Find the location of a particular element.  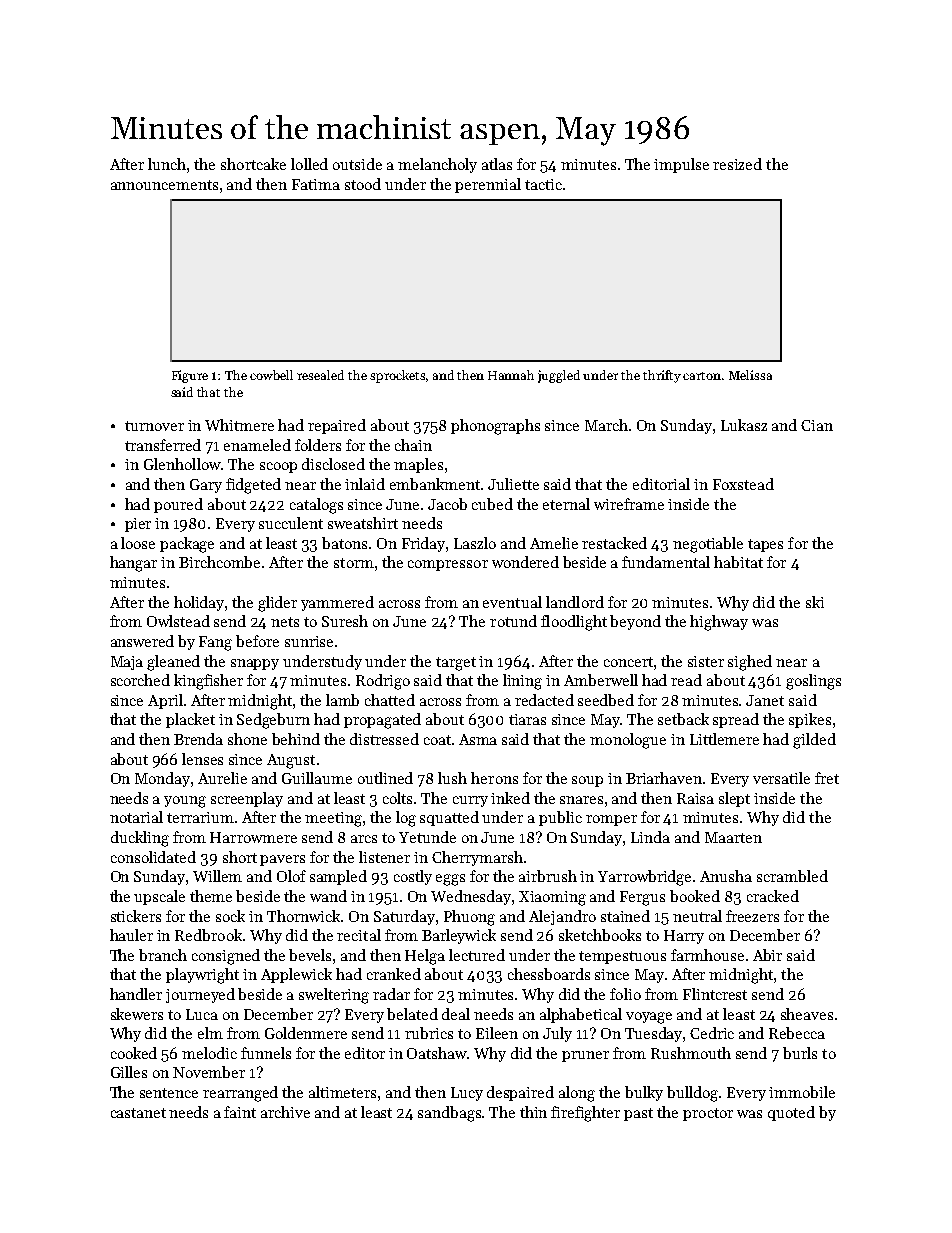

quoted is located at coordinates (791, 1113).
